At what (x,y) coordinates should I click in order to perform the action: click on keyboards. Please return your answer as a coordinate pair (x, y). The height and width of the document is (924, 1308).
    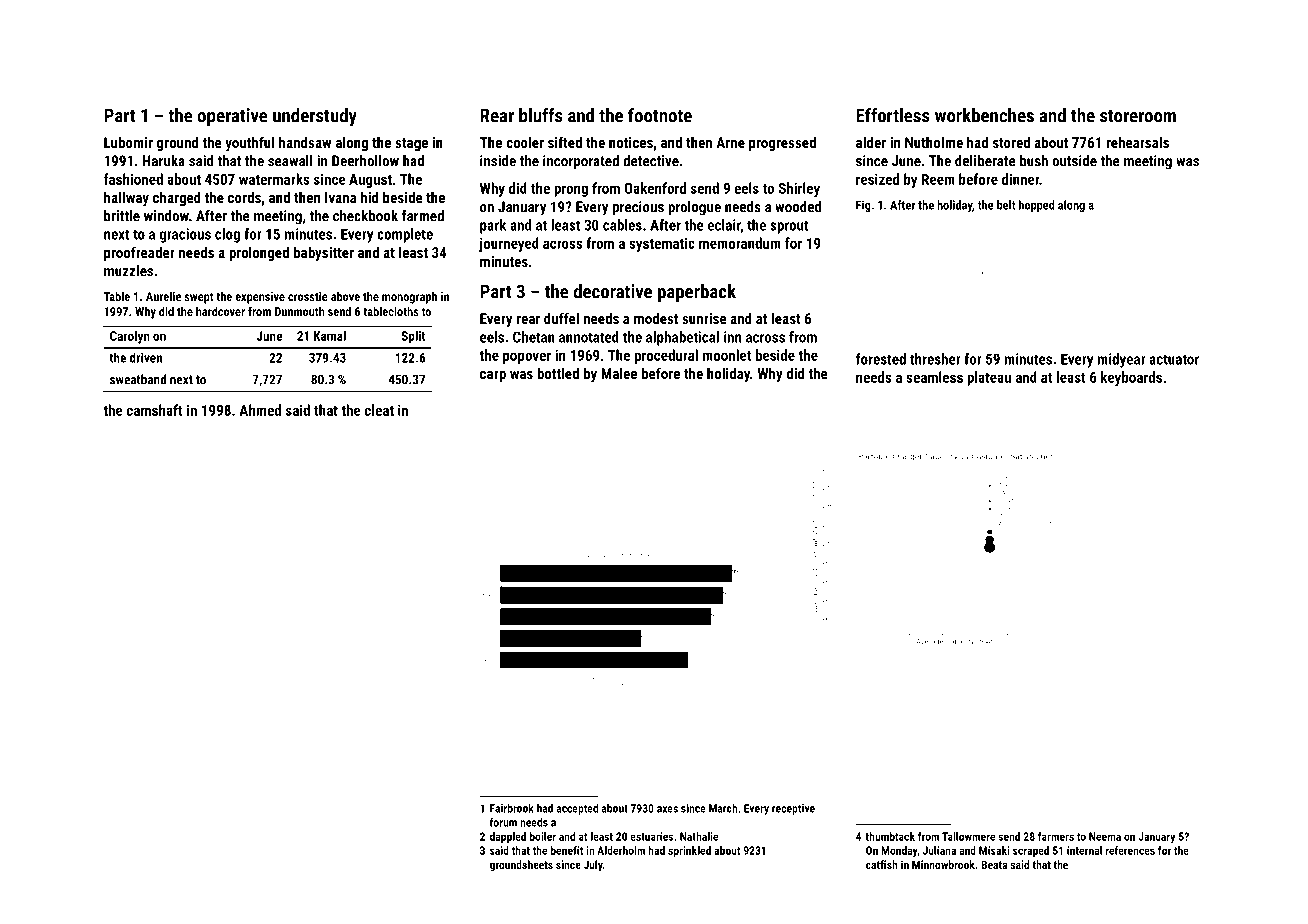
    Looking at the image, I should click on (1131, 378).
